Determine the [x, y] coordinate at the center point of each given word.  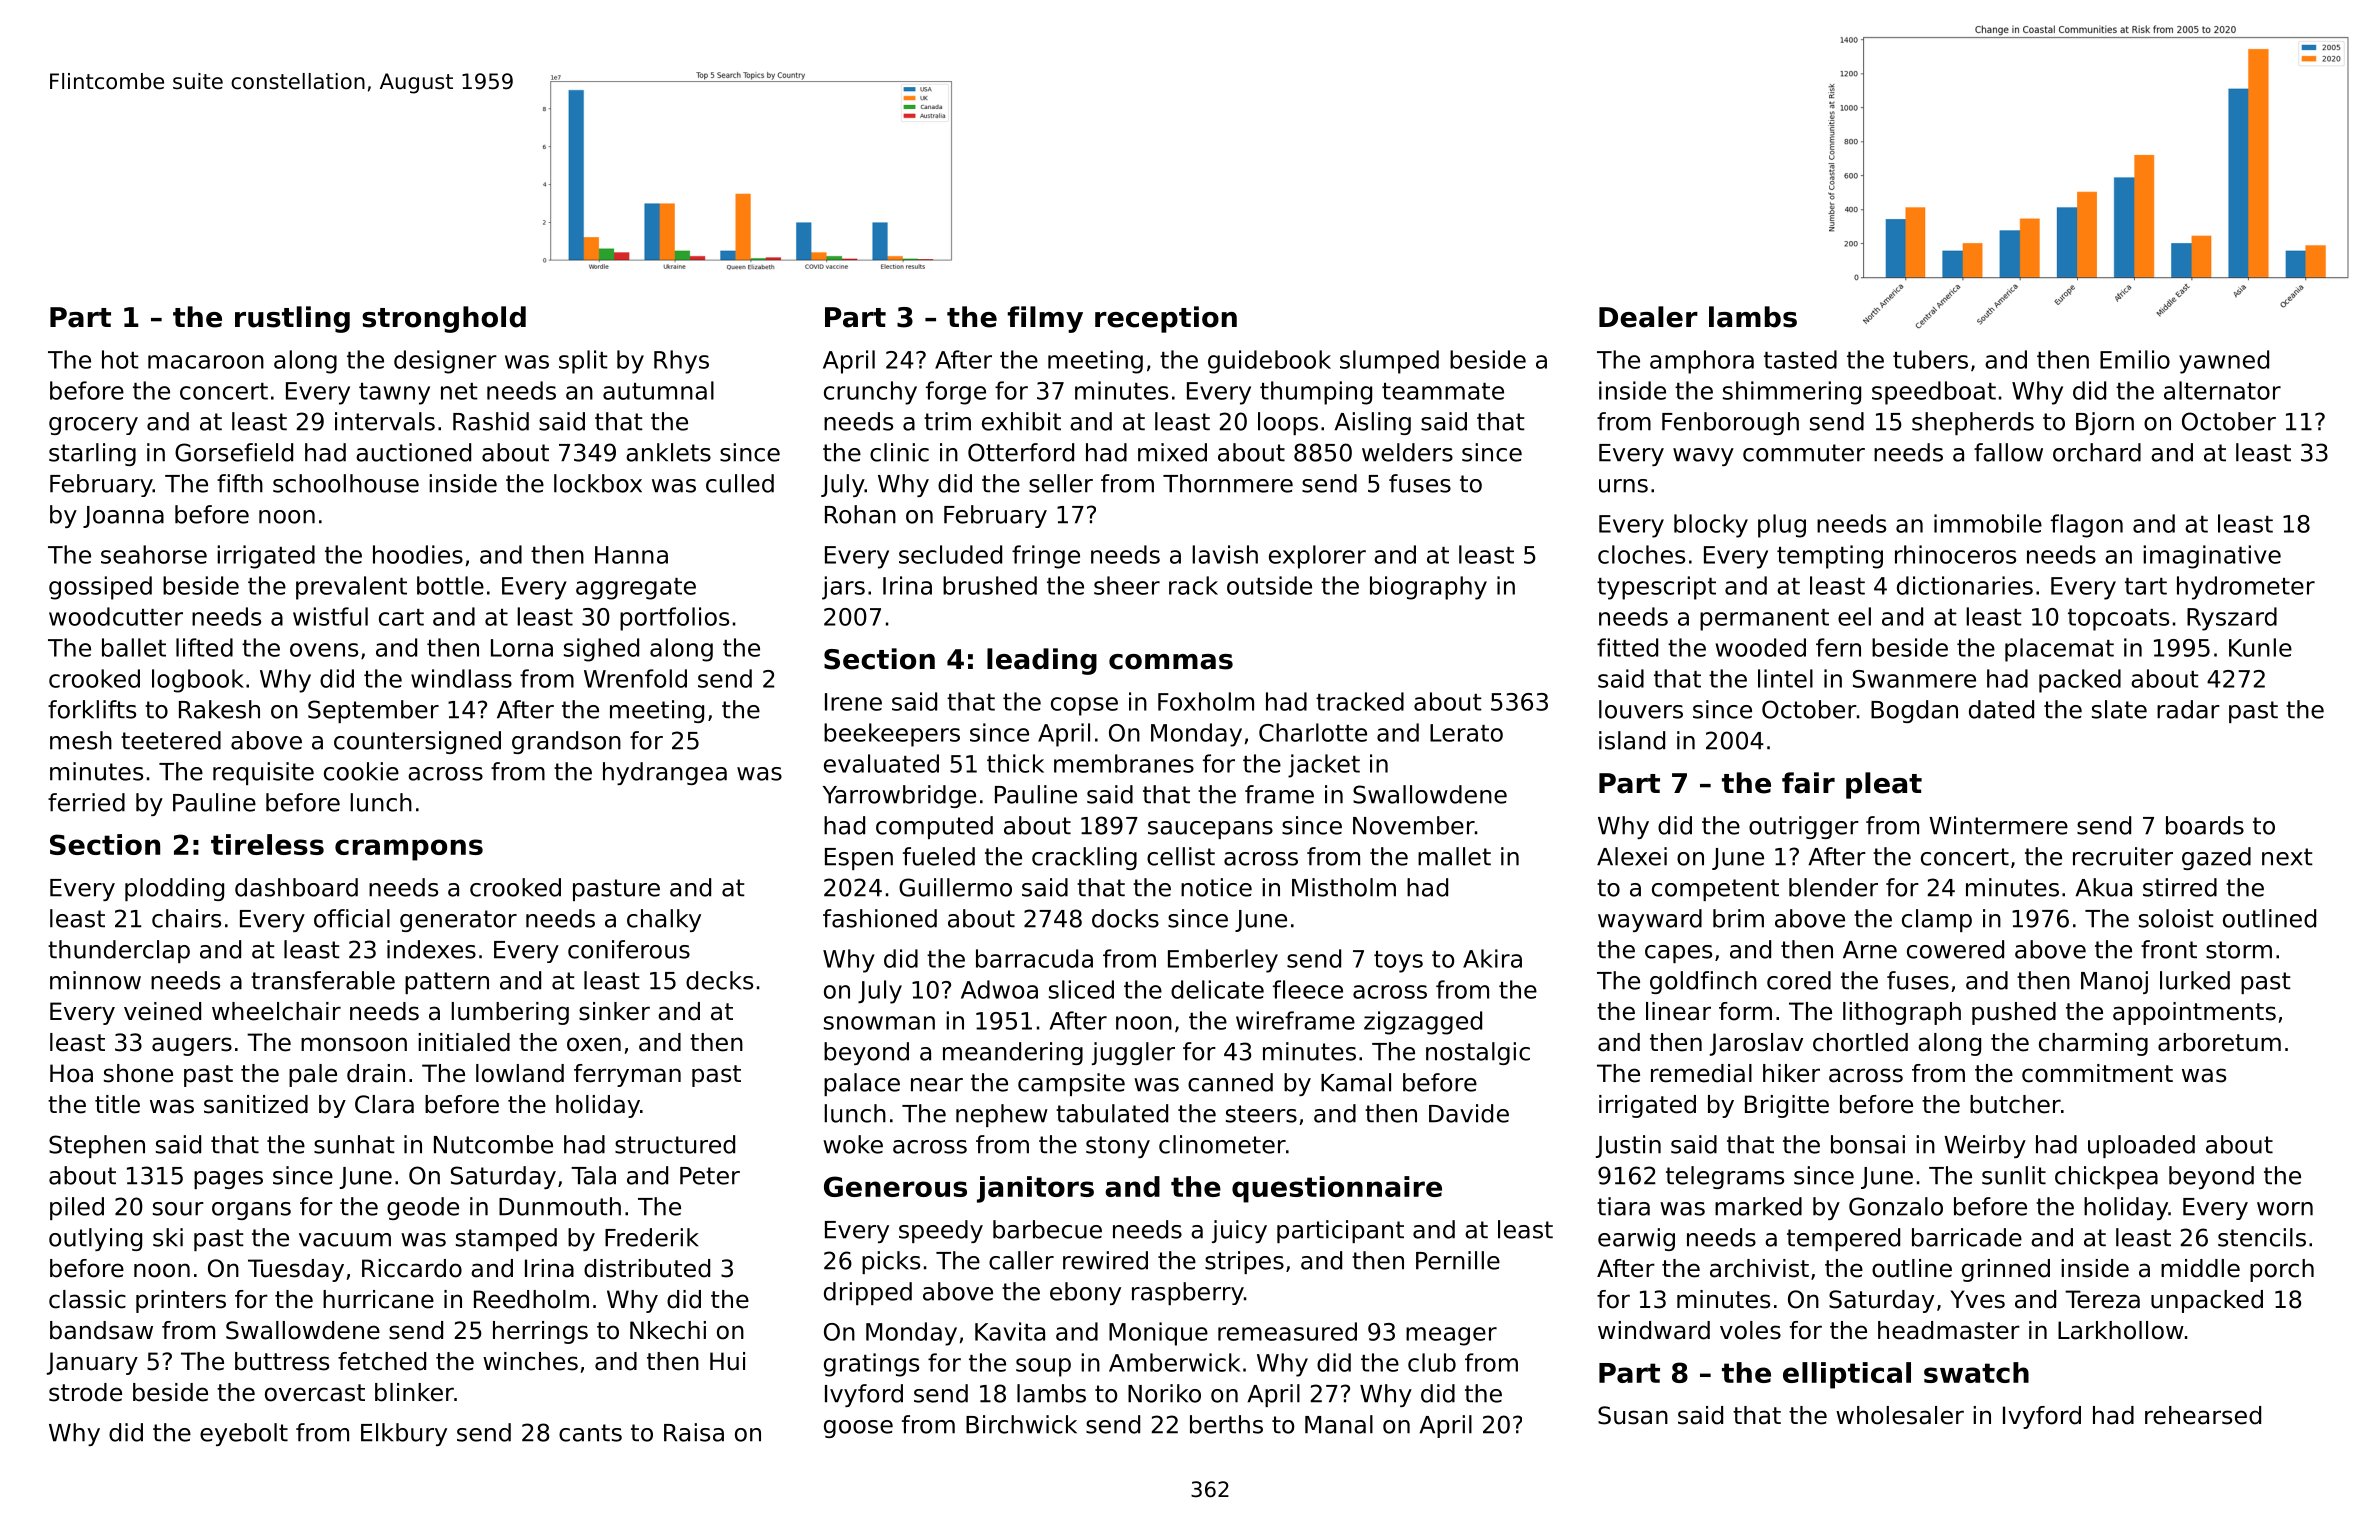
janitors [1035, 1189]
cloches [1641, 554]
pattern [447, 983]
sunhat [354, 1144]
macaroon [206, 362]
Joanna [123, 517]
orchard [2097, 452]
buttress [282, 1361]
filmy [1045, 319]
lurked [2195, 980]
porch [2282, 1270]
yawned [2224, 362]
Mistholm [1344, 887]
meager [1451, 1336]
